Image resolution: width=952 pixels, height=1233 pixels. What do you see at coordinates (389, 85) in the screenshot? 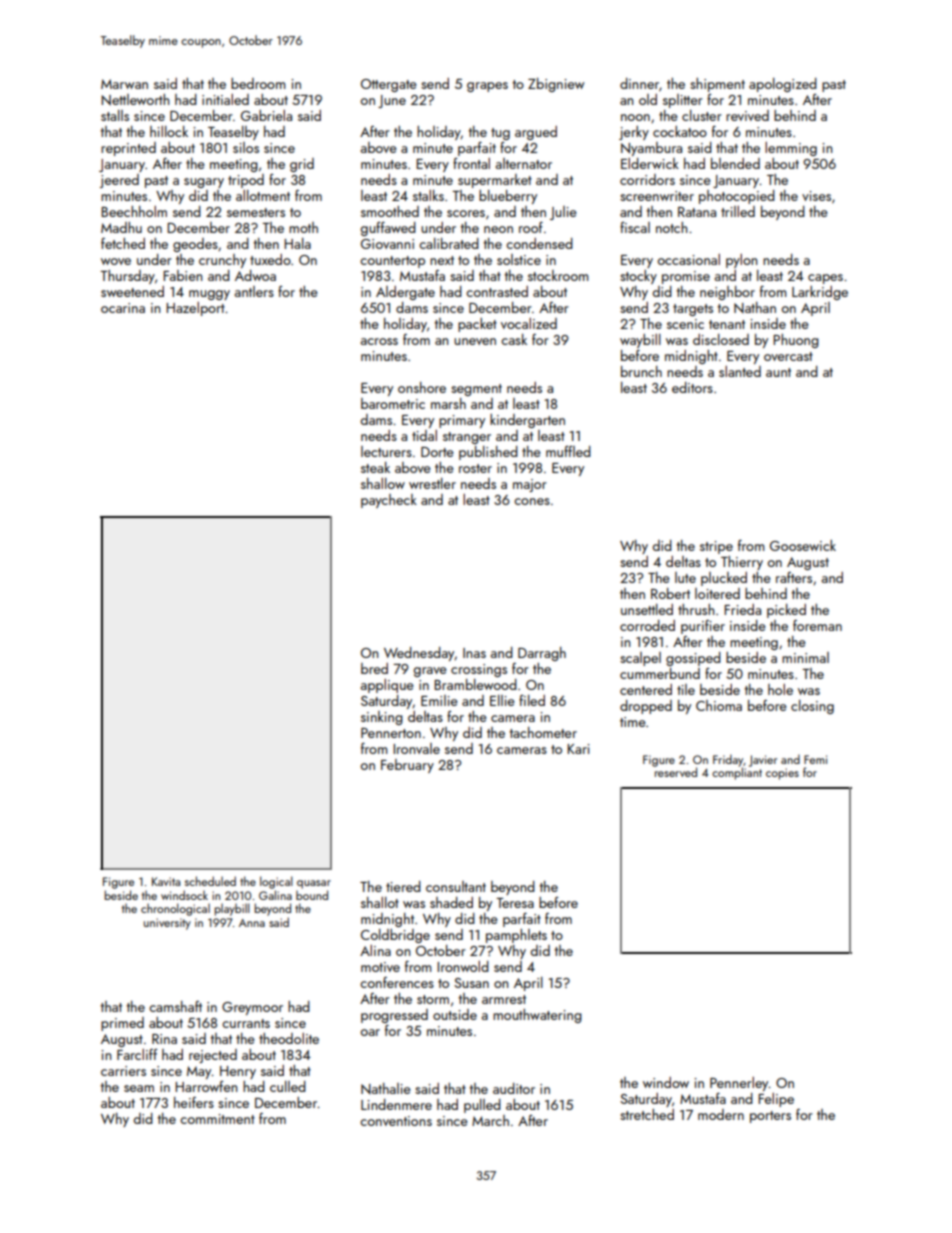
I see `Ottergate` at bounding box center [389, 85].
